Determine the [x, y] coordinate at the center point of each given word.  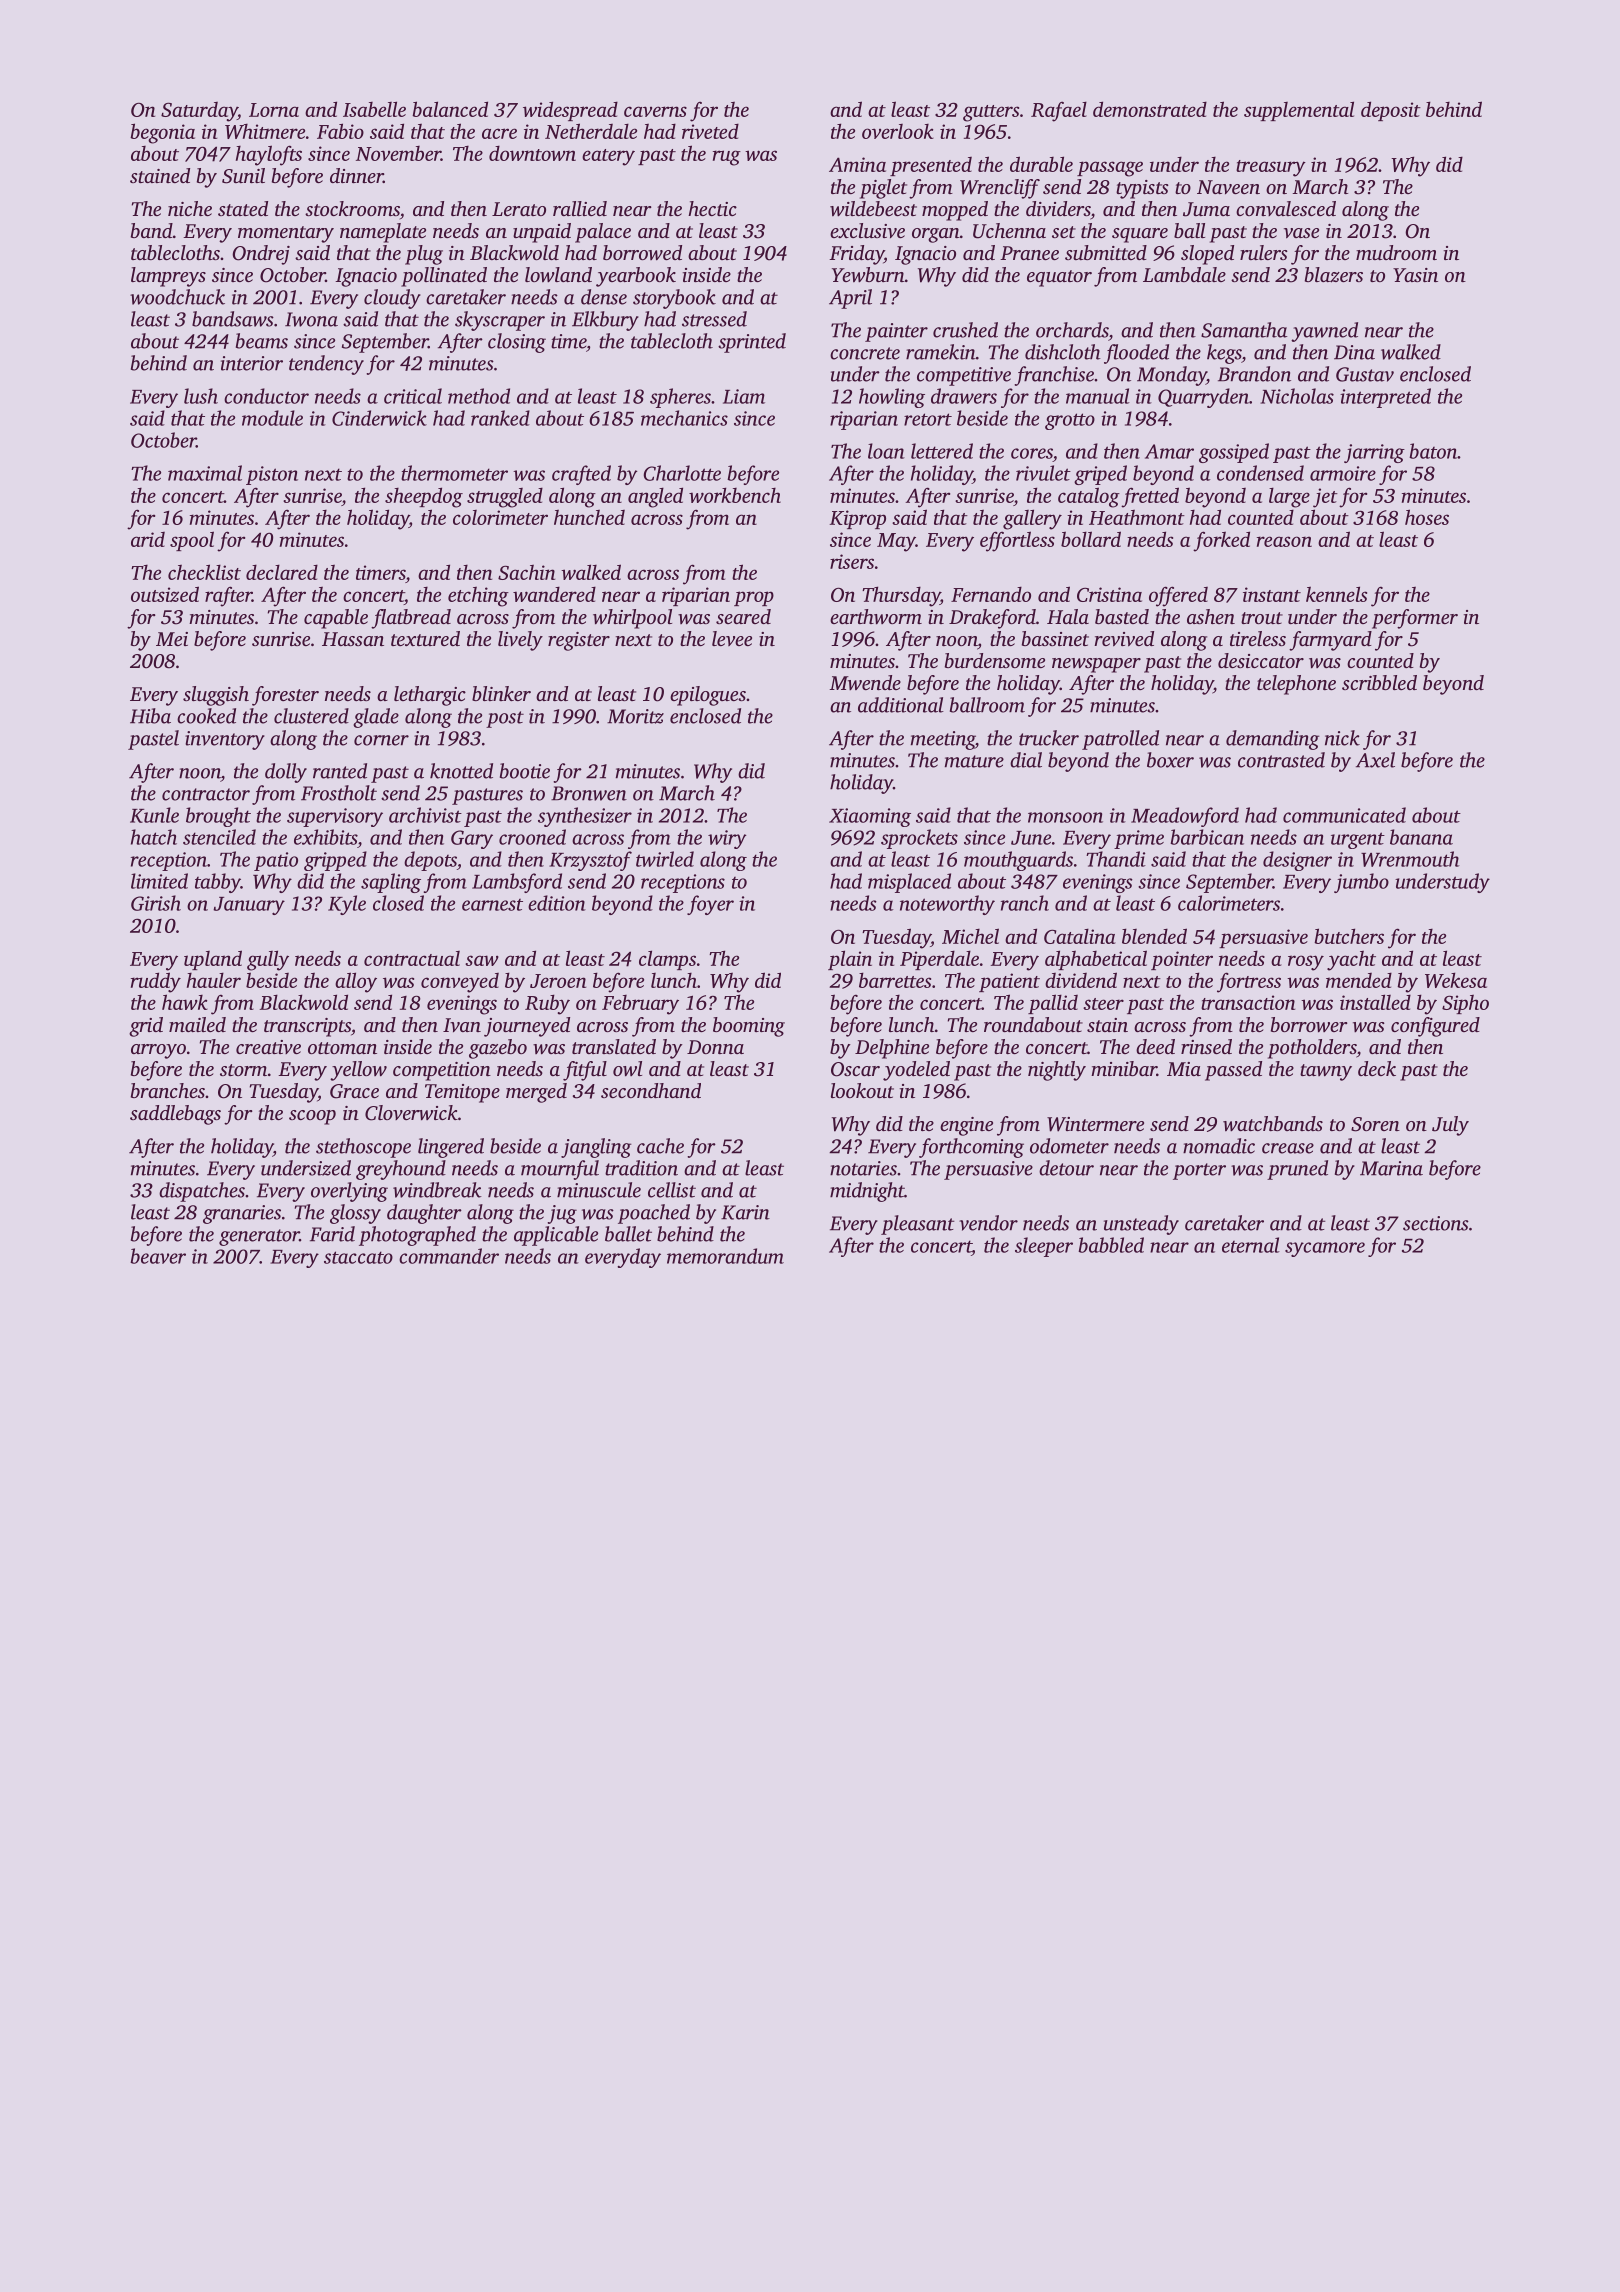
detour [1066, 1168]
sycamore [1325, 1249]
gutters [991, 113]
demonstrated [1150, 109]
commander [449, 1256]
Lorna [274, 110]
